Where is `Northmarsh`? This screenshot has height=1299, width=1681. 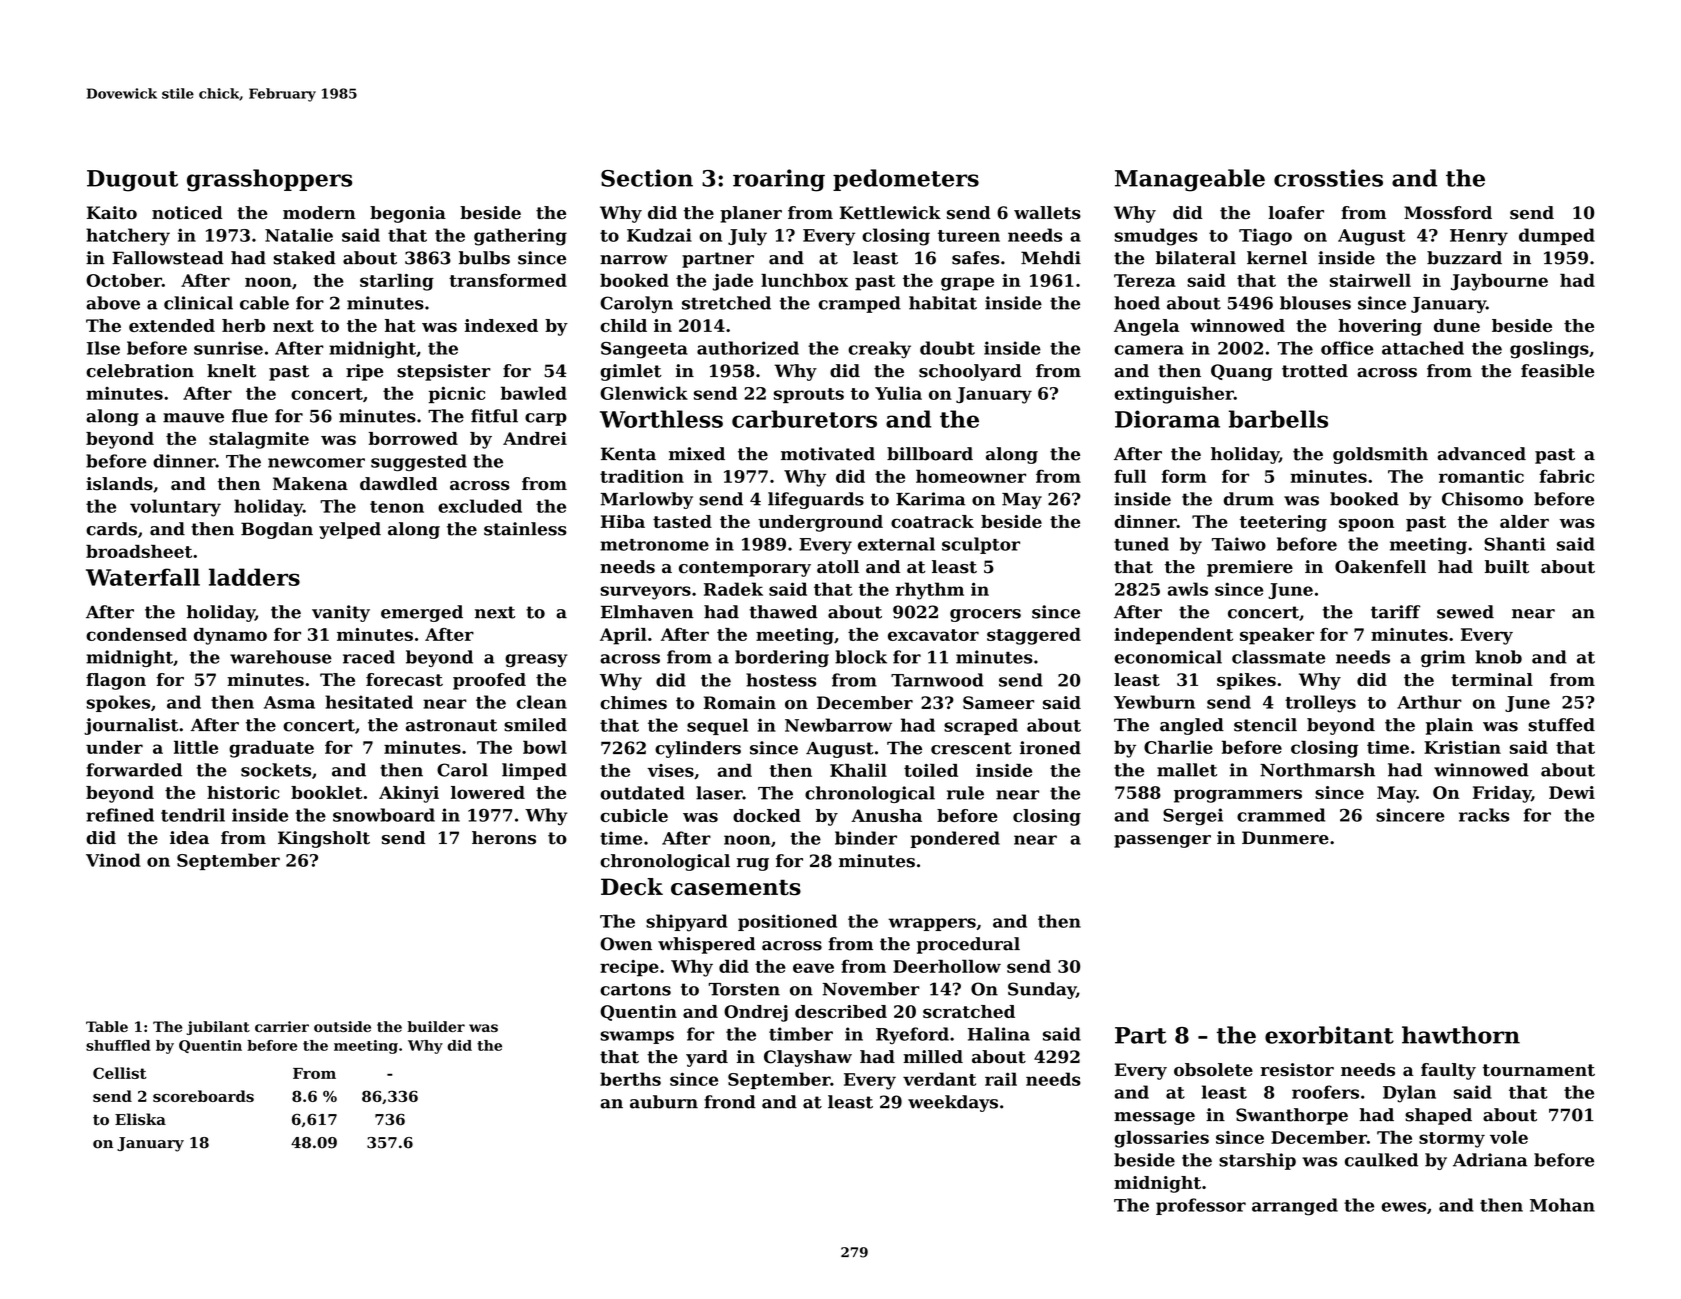 Northmarsh is located at coordinates (1317, 770).
